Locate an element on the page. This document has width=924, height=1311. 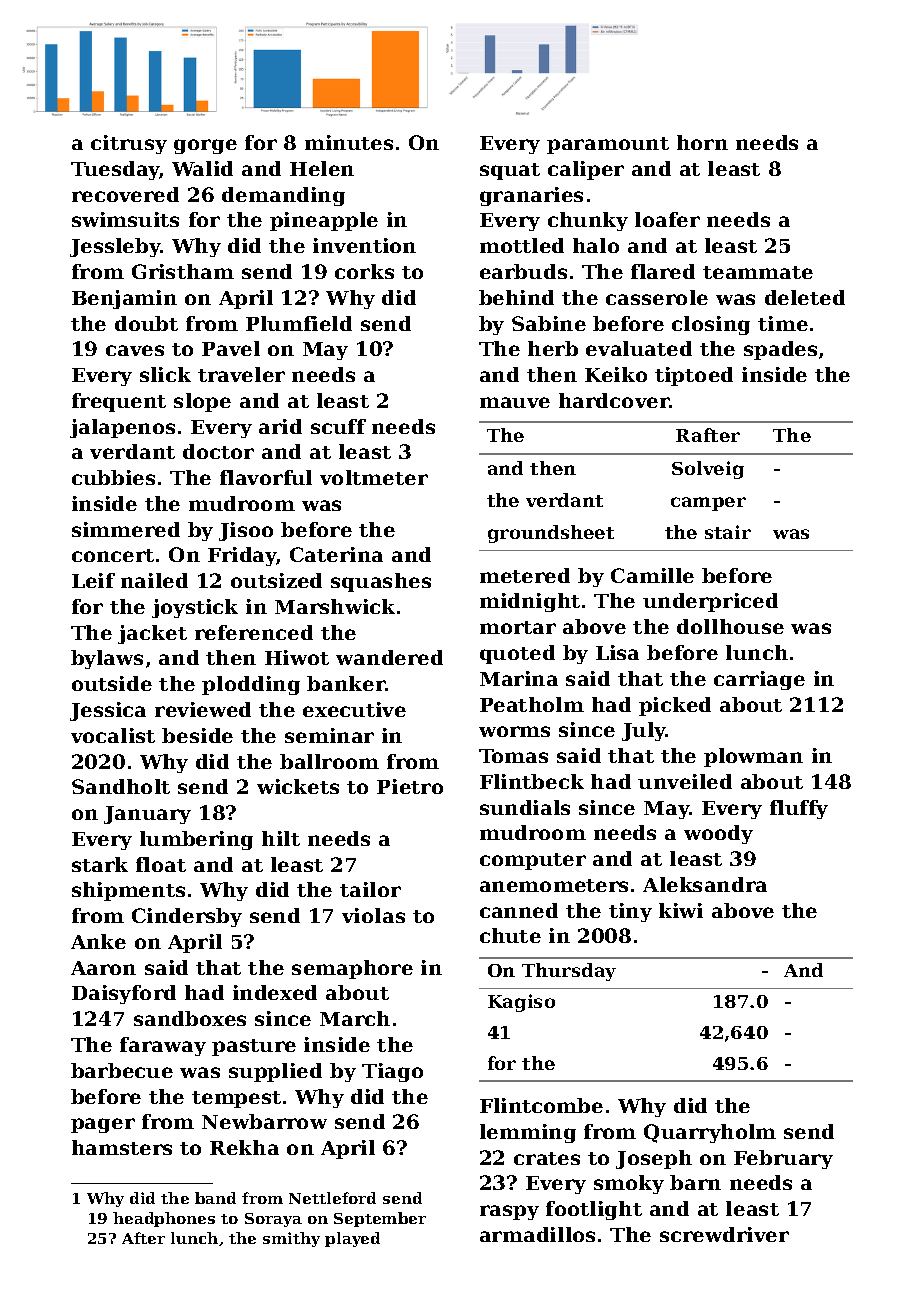
horn is located at coordinates (702, 142).
